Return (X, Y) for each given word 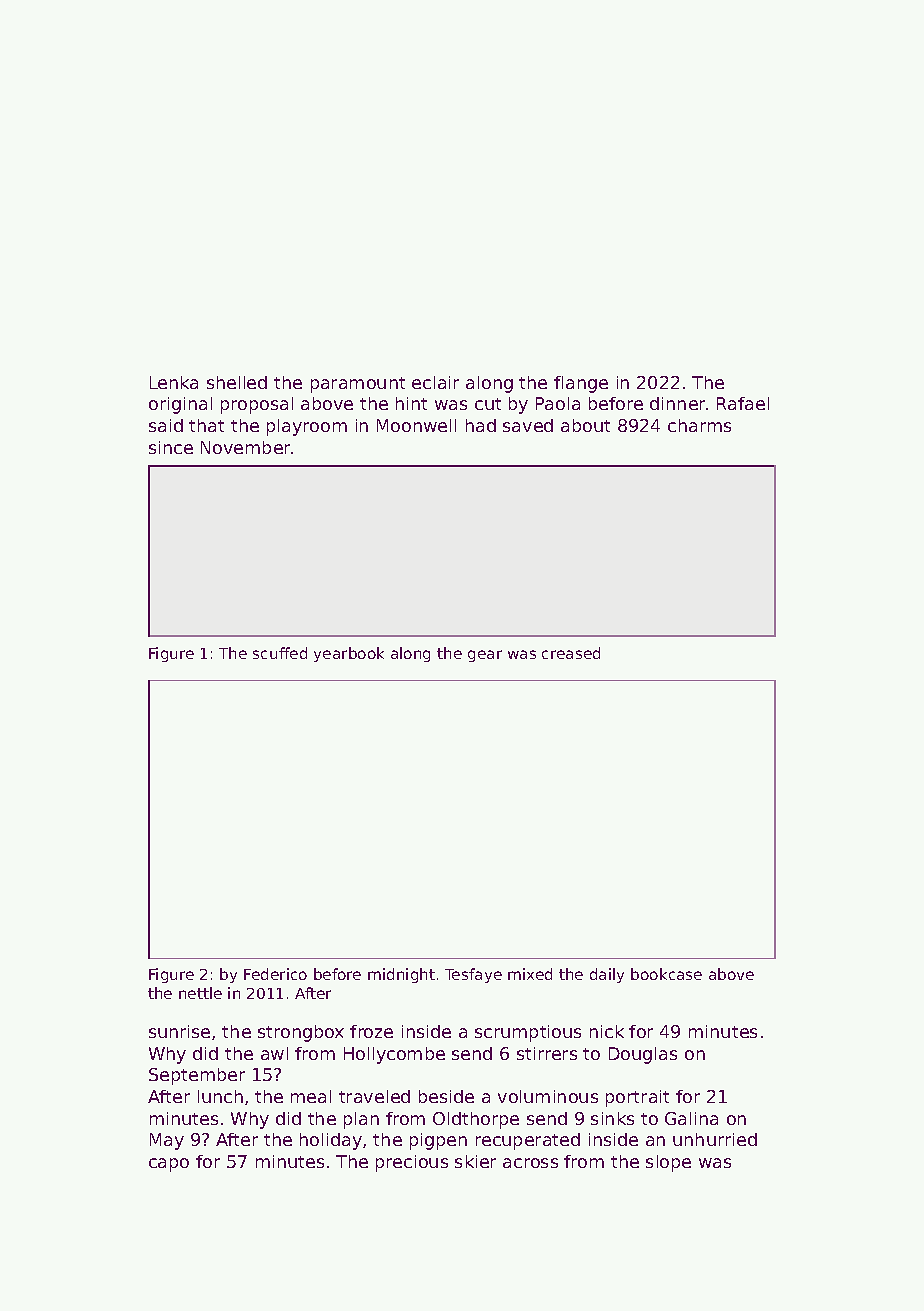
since (171, 447)
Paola (558, 403)
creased (571, 653)
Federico (275, 974)
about (585, 425)
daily (607, 975)
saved (528, 425)
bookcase (666, 974)
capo (169, 1165)
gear (485, 656)
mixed (530, 974)
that (206, 425)
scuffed (280, 653)
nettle (200, 993)
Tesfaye (473, 975)
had (481, 425)
